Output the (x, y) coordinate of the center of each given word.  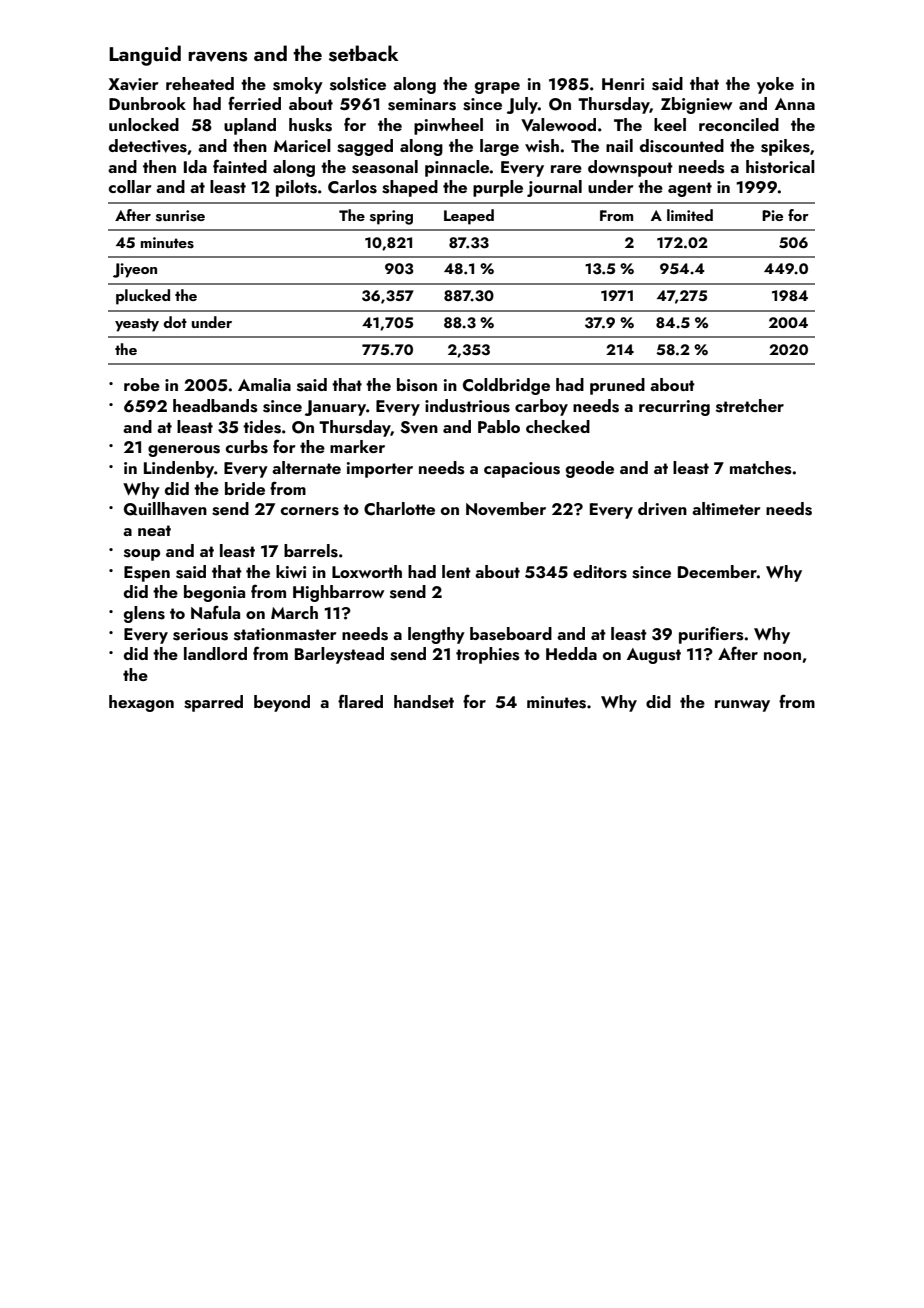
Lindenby (179, 469)
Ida (195, 166)
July (522, 105)
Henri (623, 84)
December (717, 571)
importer (380, 470)
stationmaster (285, 634)
